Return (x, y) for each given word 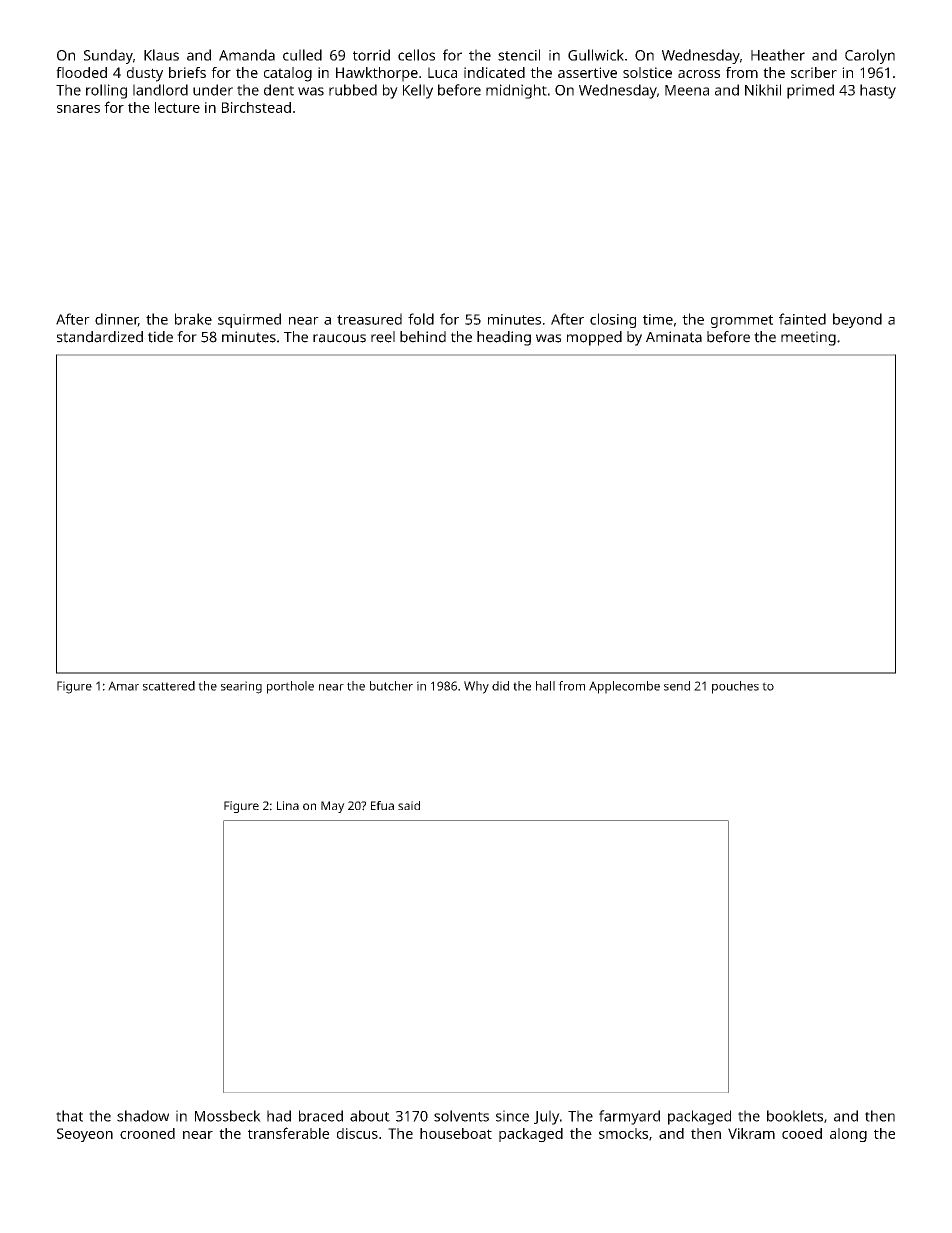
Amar (123, 686)
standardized (100, 337)
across (699, 74)
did (500, 686)
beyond (857, 320)
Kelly (418, 91)
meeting (808, 338)
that (69, 1116)
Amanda (247, 55)
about (370, 1116)
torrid (371, 55)
